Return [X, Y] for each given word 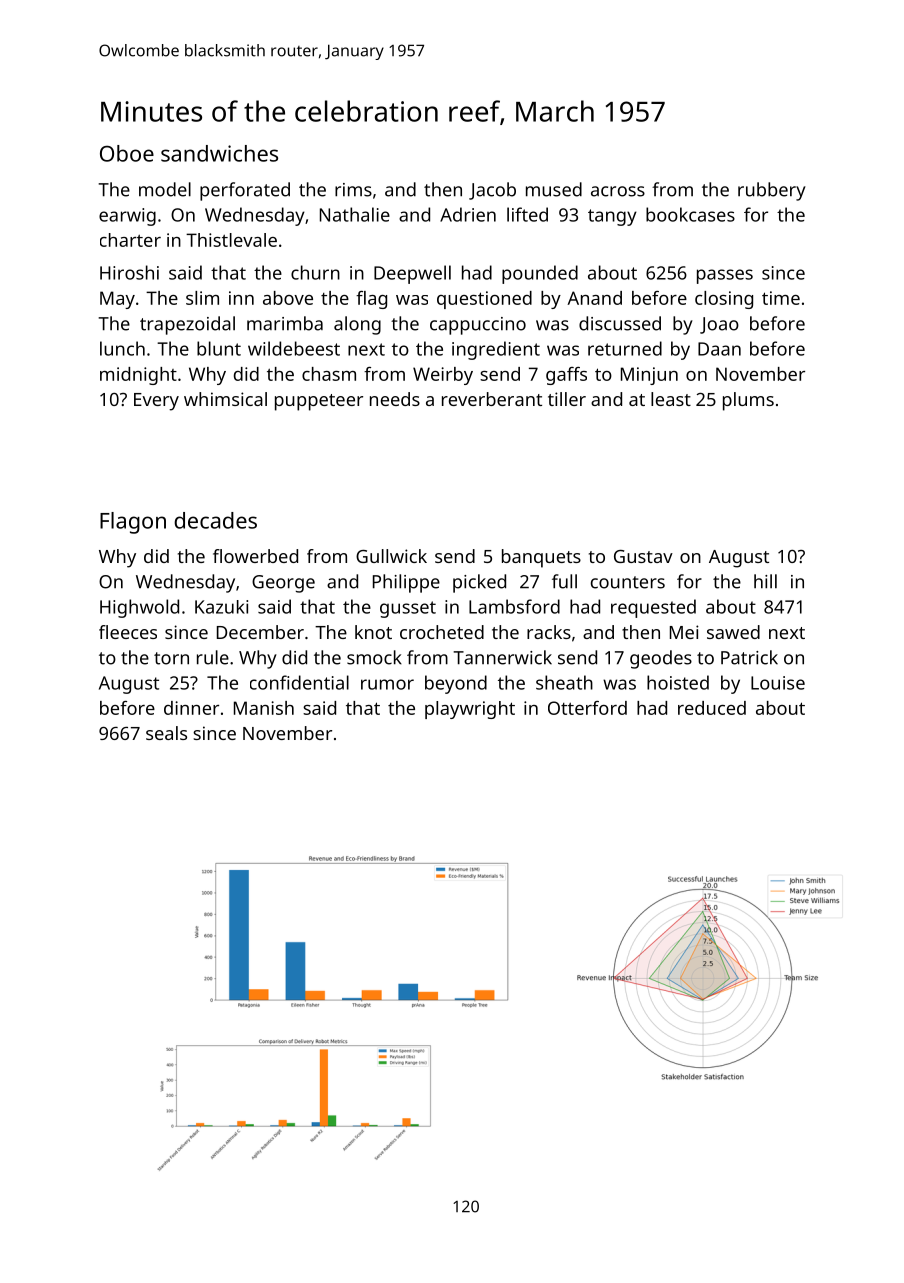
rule [213, 657]
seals [166, 733]
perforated [245, 191]
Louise [778, 683]
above [288, 298]
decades [215, 520]
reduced [712, 708]
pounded [540, 274]
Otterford [587, 708]
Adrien [468, 214]
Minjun [649, 376]
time [781, 298]
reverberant [492, 399]
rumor [387, 684]
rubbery [772, 191]
